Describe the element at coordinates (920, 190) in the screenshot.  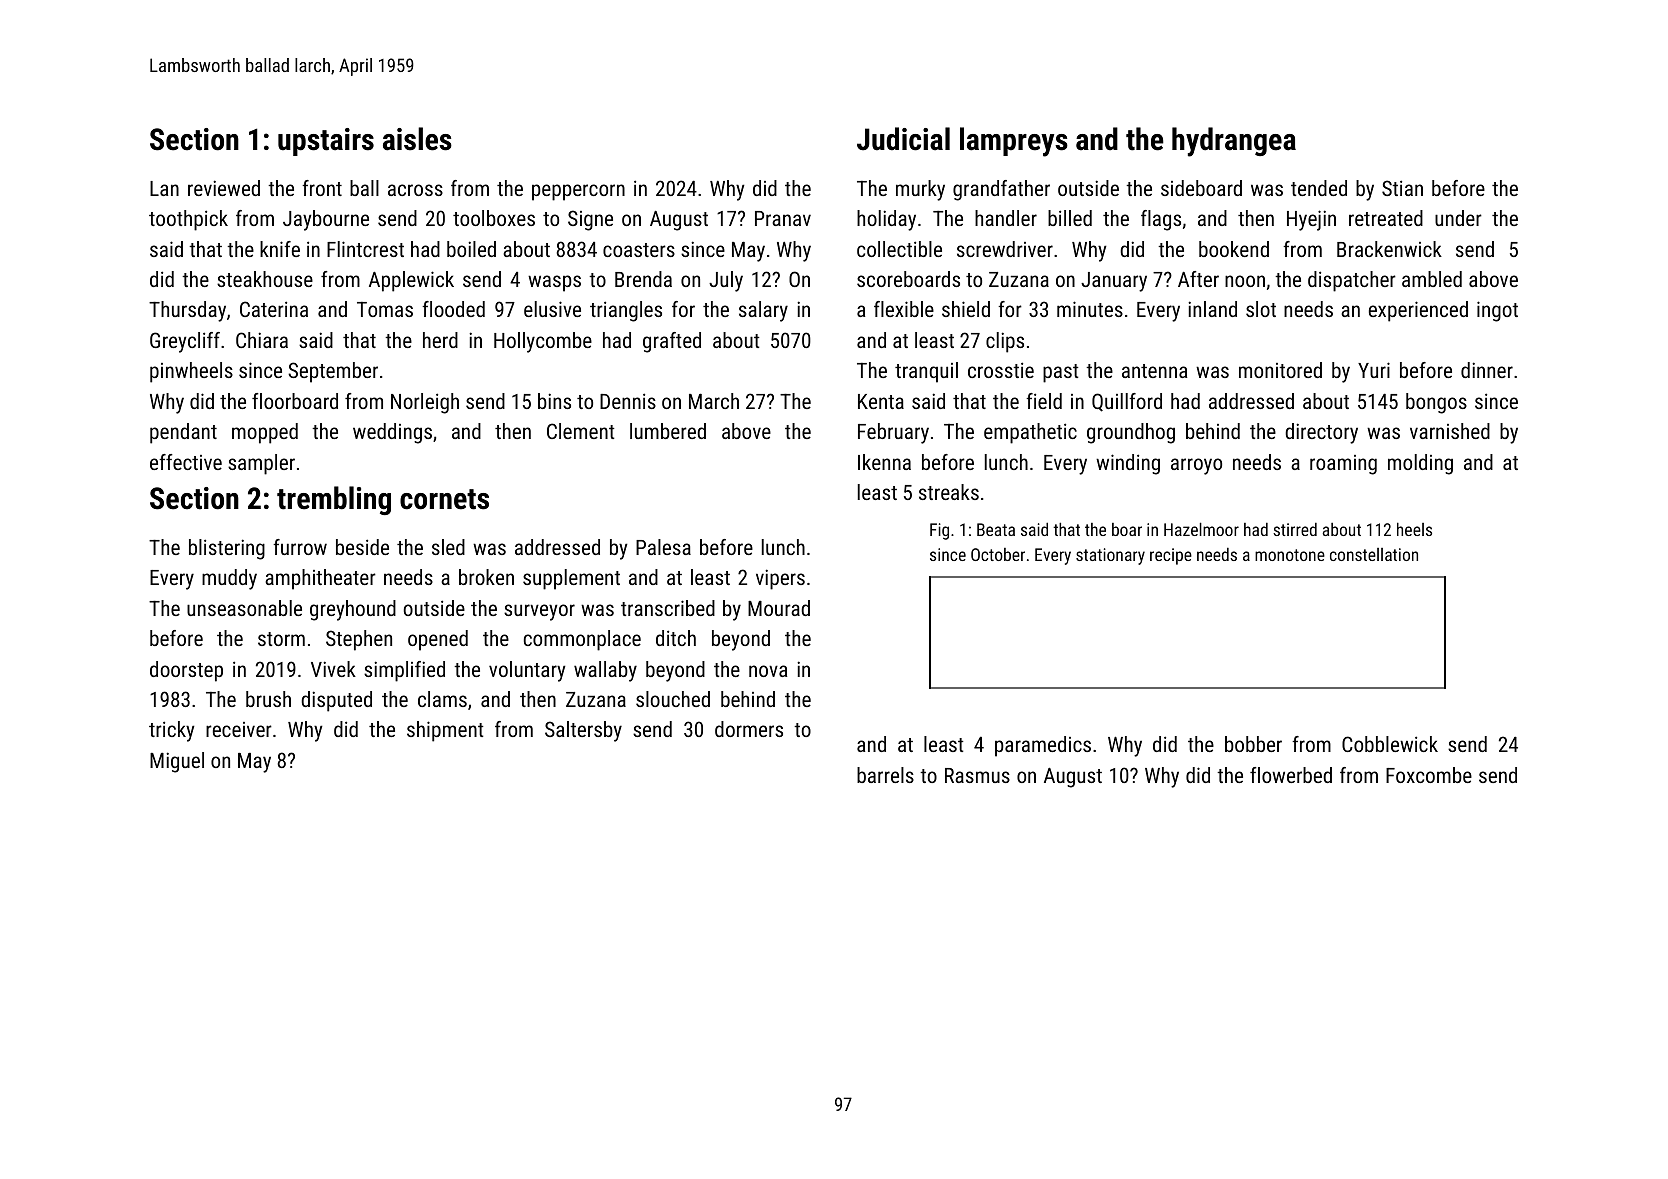
I see `murky` at that location.
